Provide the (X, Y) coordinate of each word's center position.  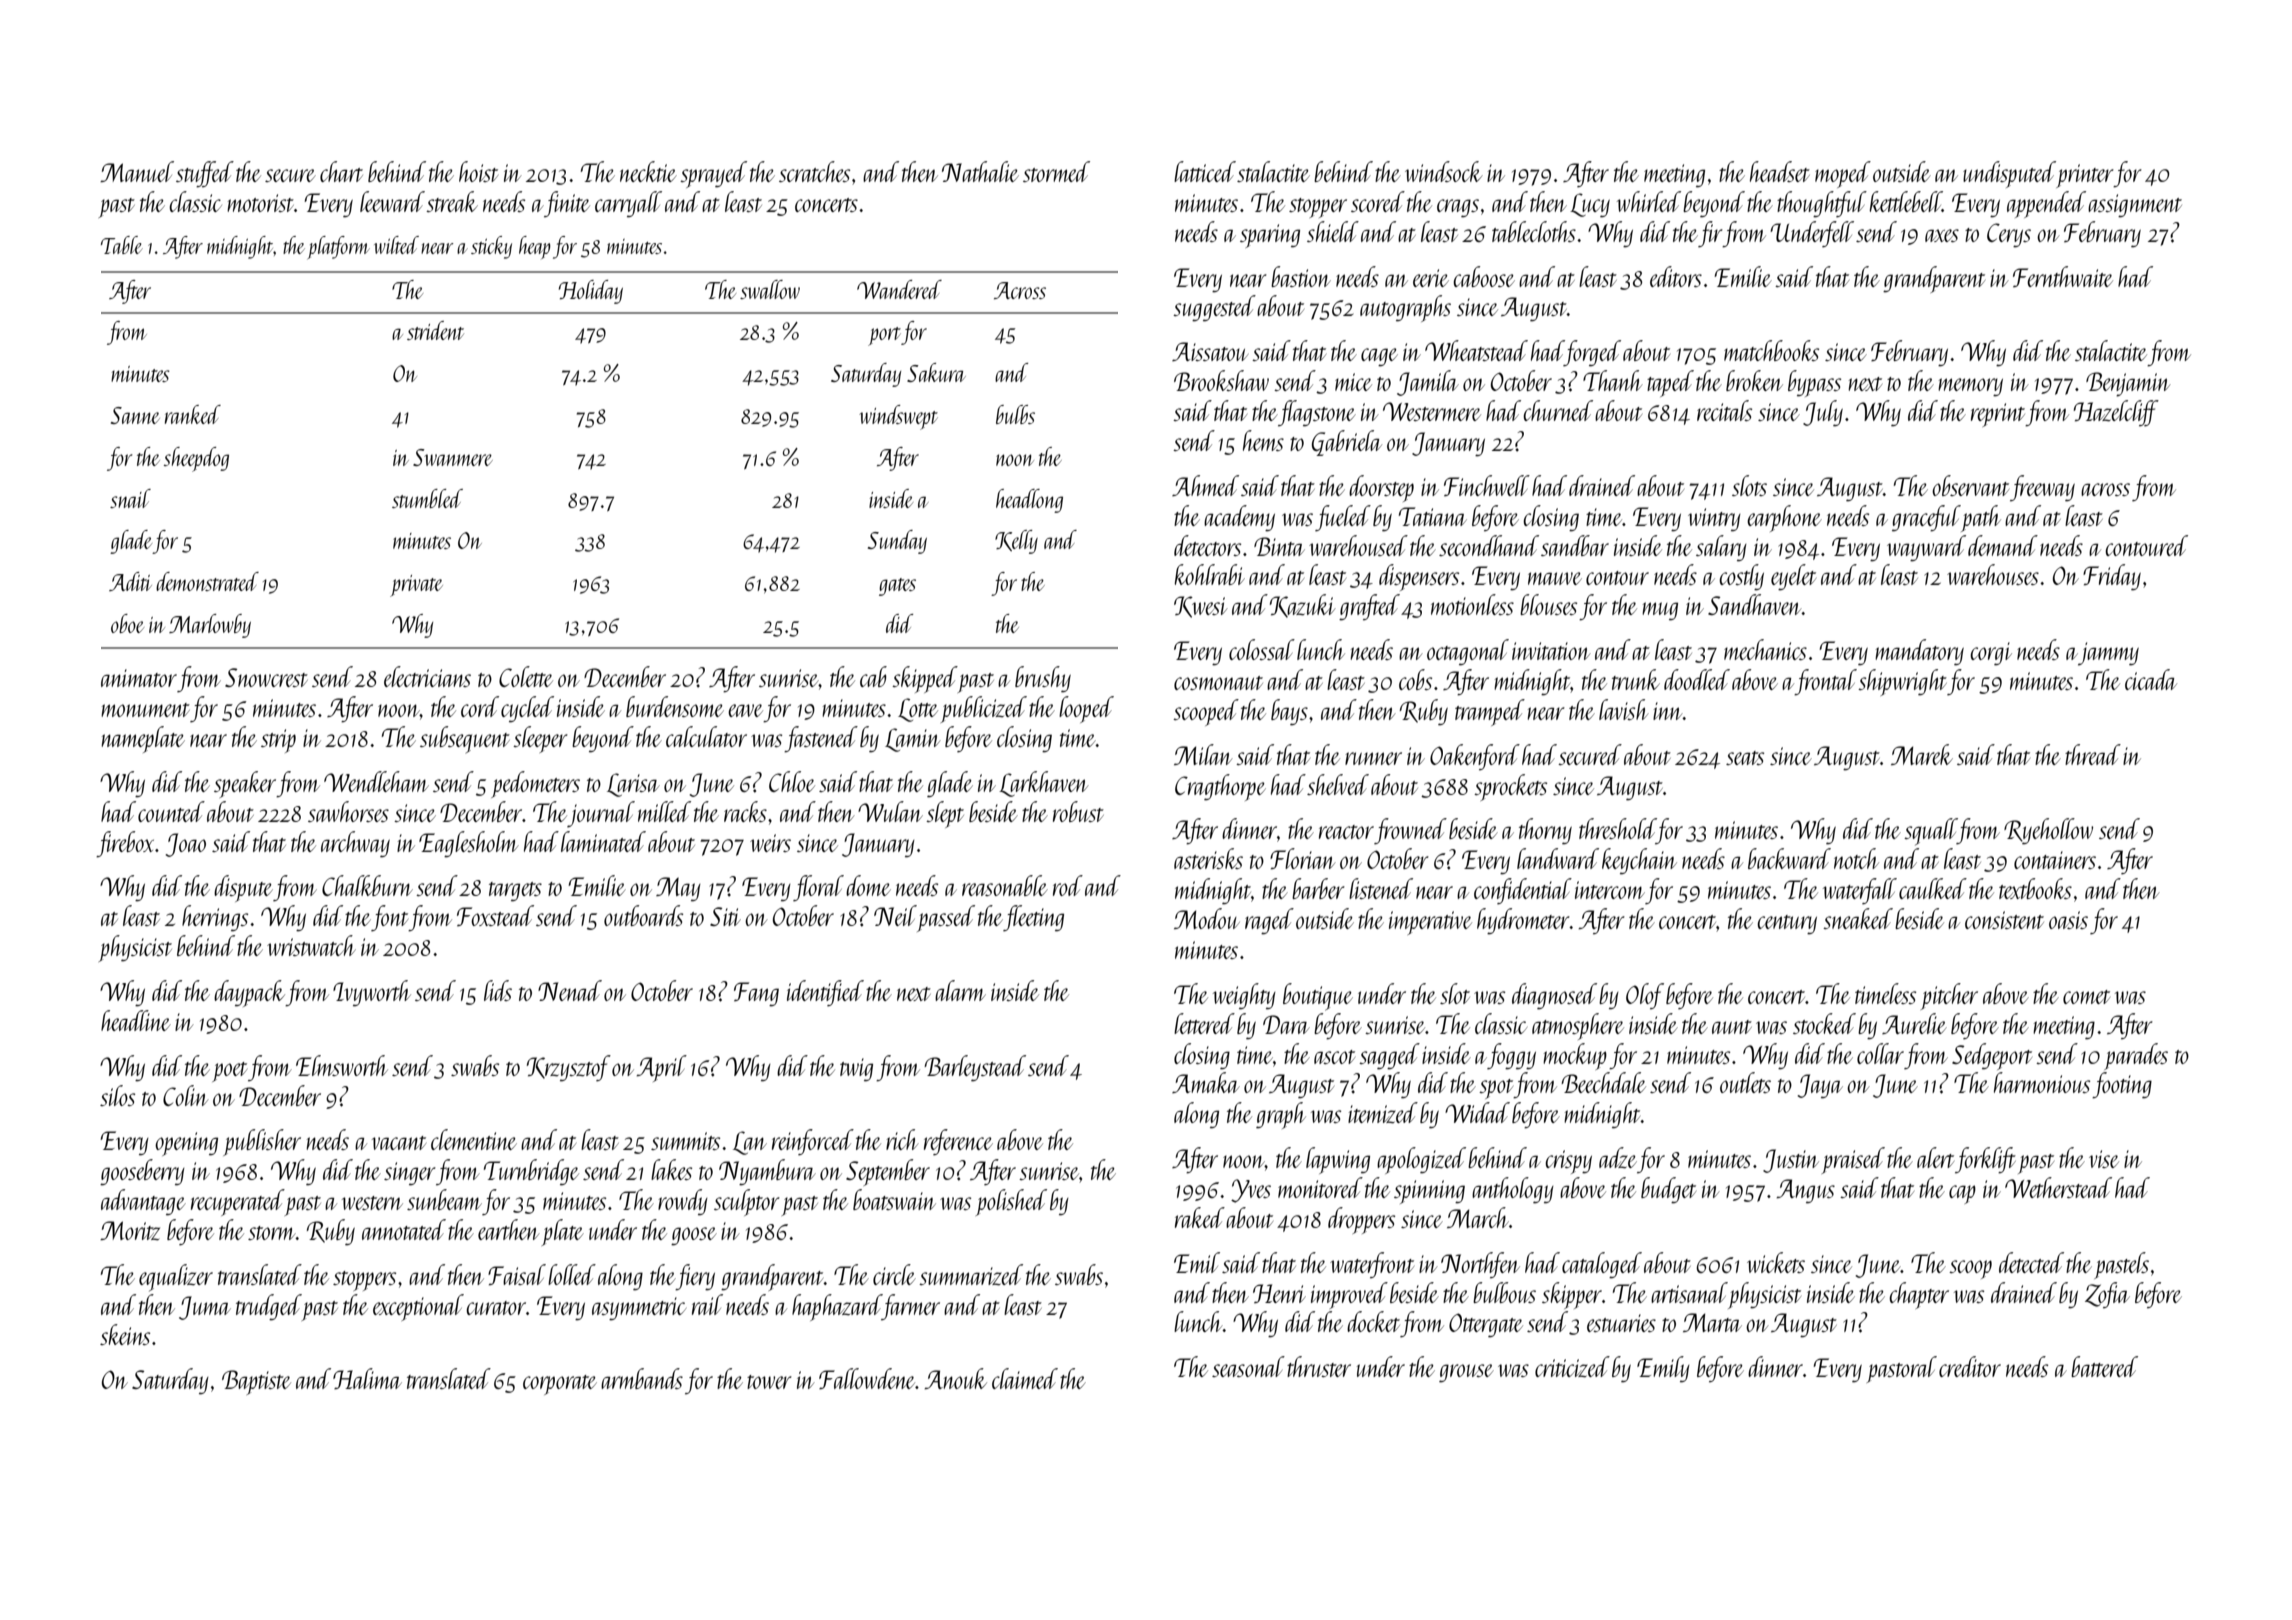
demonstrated (207, 581)
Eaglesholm (469, 844)
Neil (895, 915)
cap (1962, 1194)
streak (452, 201)
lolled (572, 1274)
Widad (1477, 1112)
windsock (1444, 171)
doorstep (1381, 488)
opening (186, 1144)
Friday (2112, 577)
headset (1780, 171)
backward (1789, 858)
